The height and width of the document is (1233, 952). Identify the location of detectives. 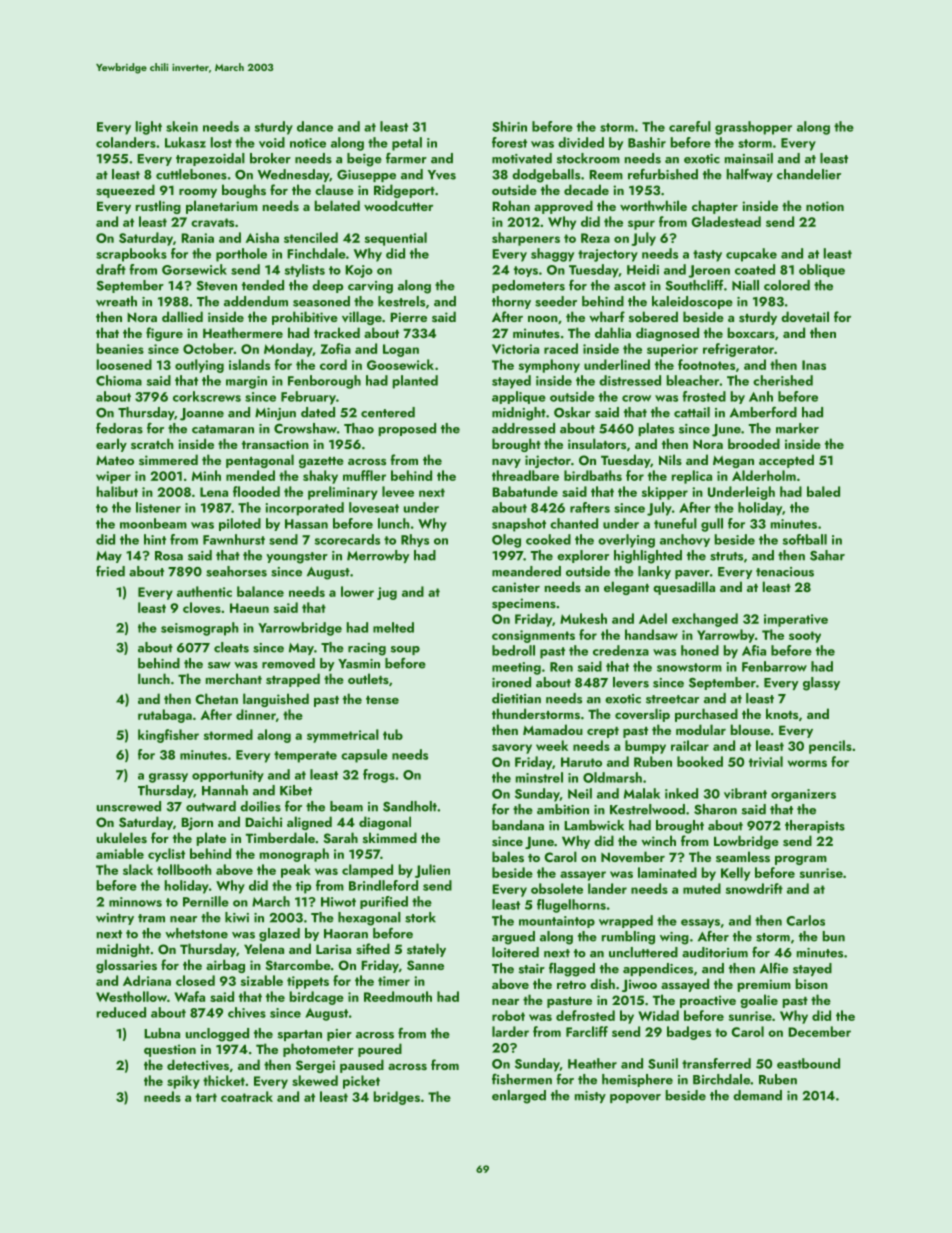
(198, 1065).
